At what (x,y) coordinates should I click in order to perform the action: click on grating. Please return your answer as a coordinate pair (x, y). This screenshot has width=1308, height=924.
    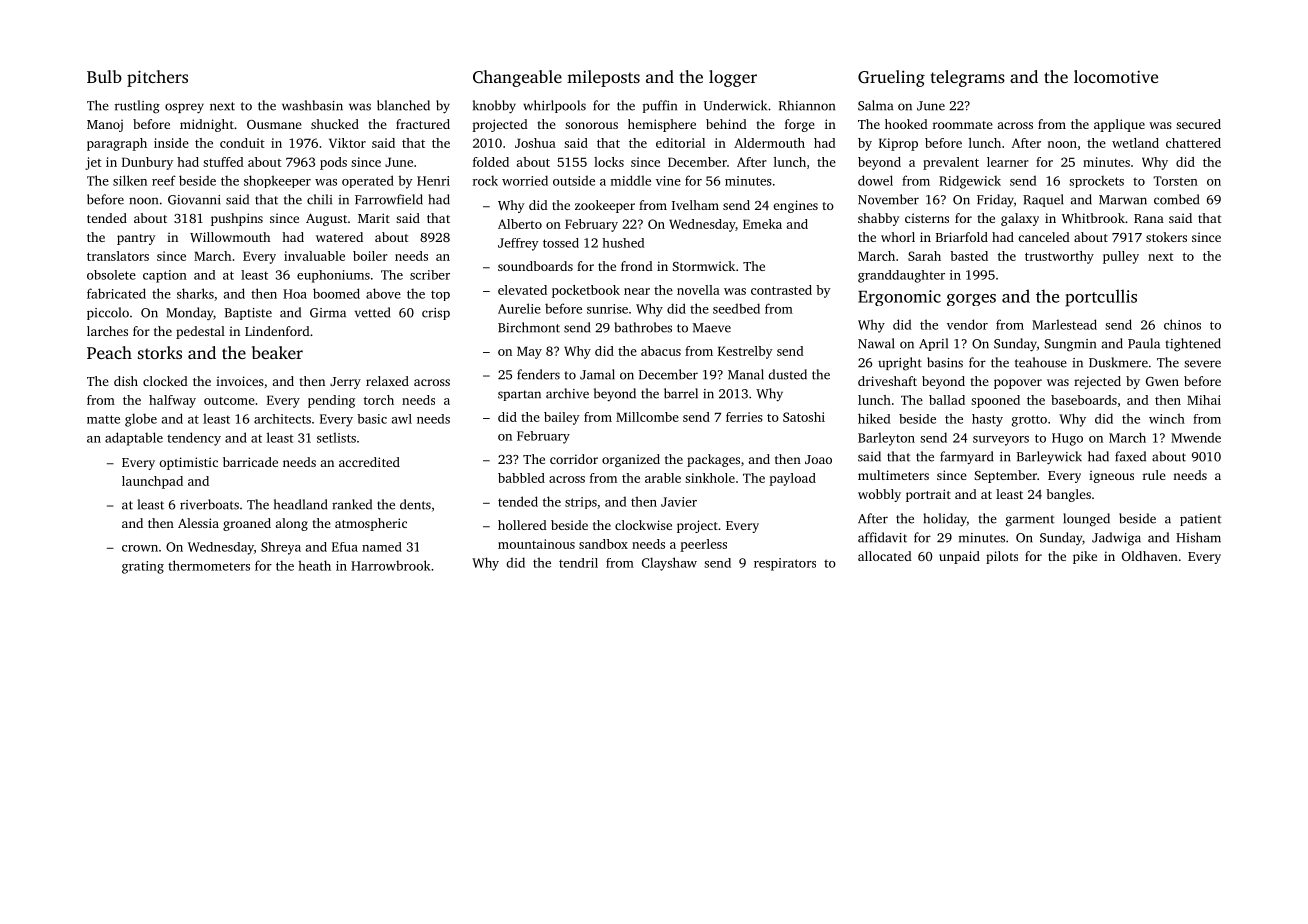
    Looking at the image, I should click on (143, 567).
